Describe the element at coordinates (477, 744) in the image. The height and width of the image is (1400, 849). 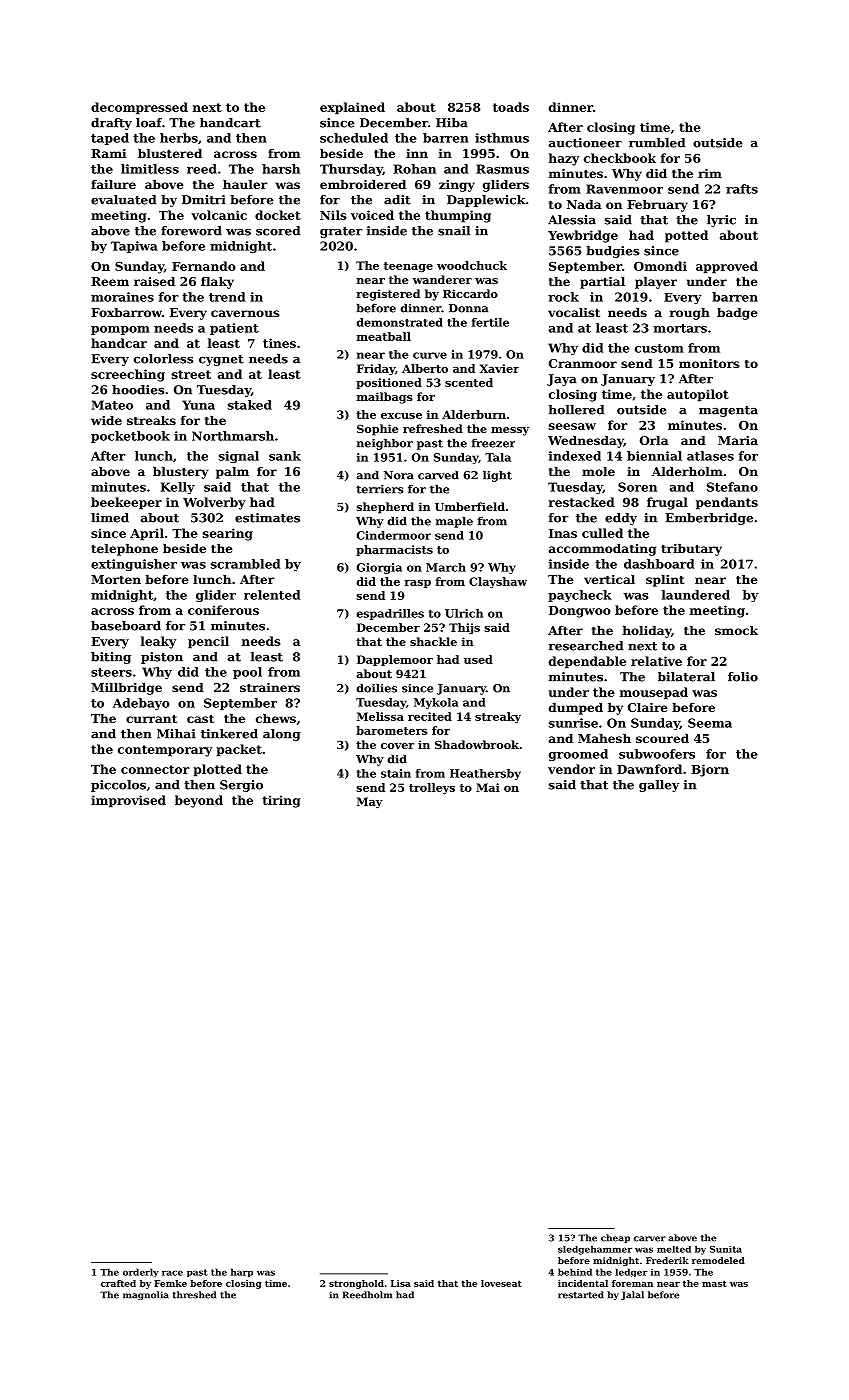
I see `Shadowbrook` at that location.
